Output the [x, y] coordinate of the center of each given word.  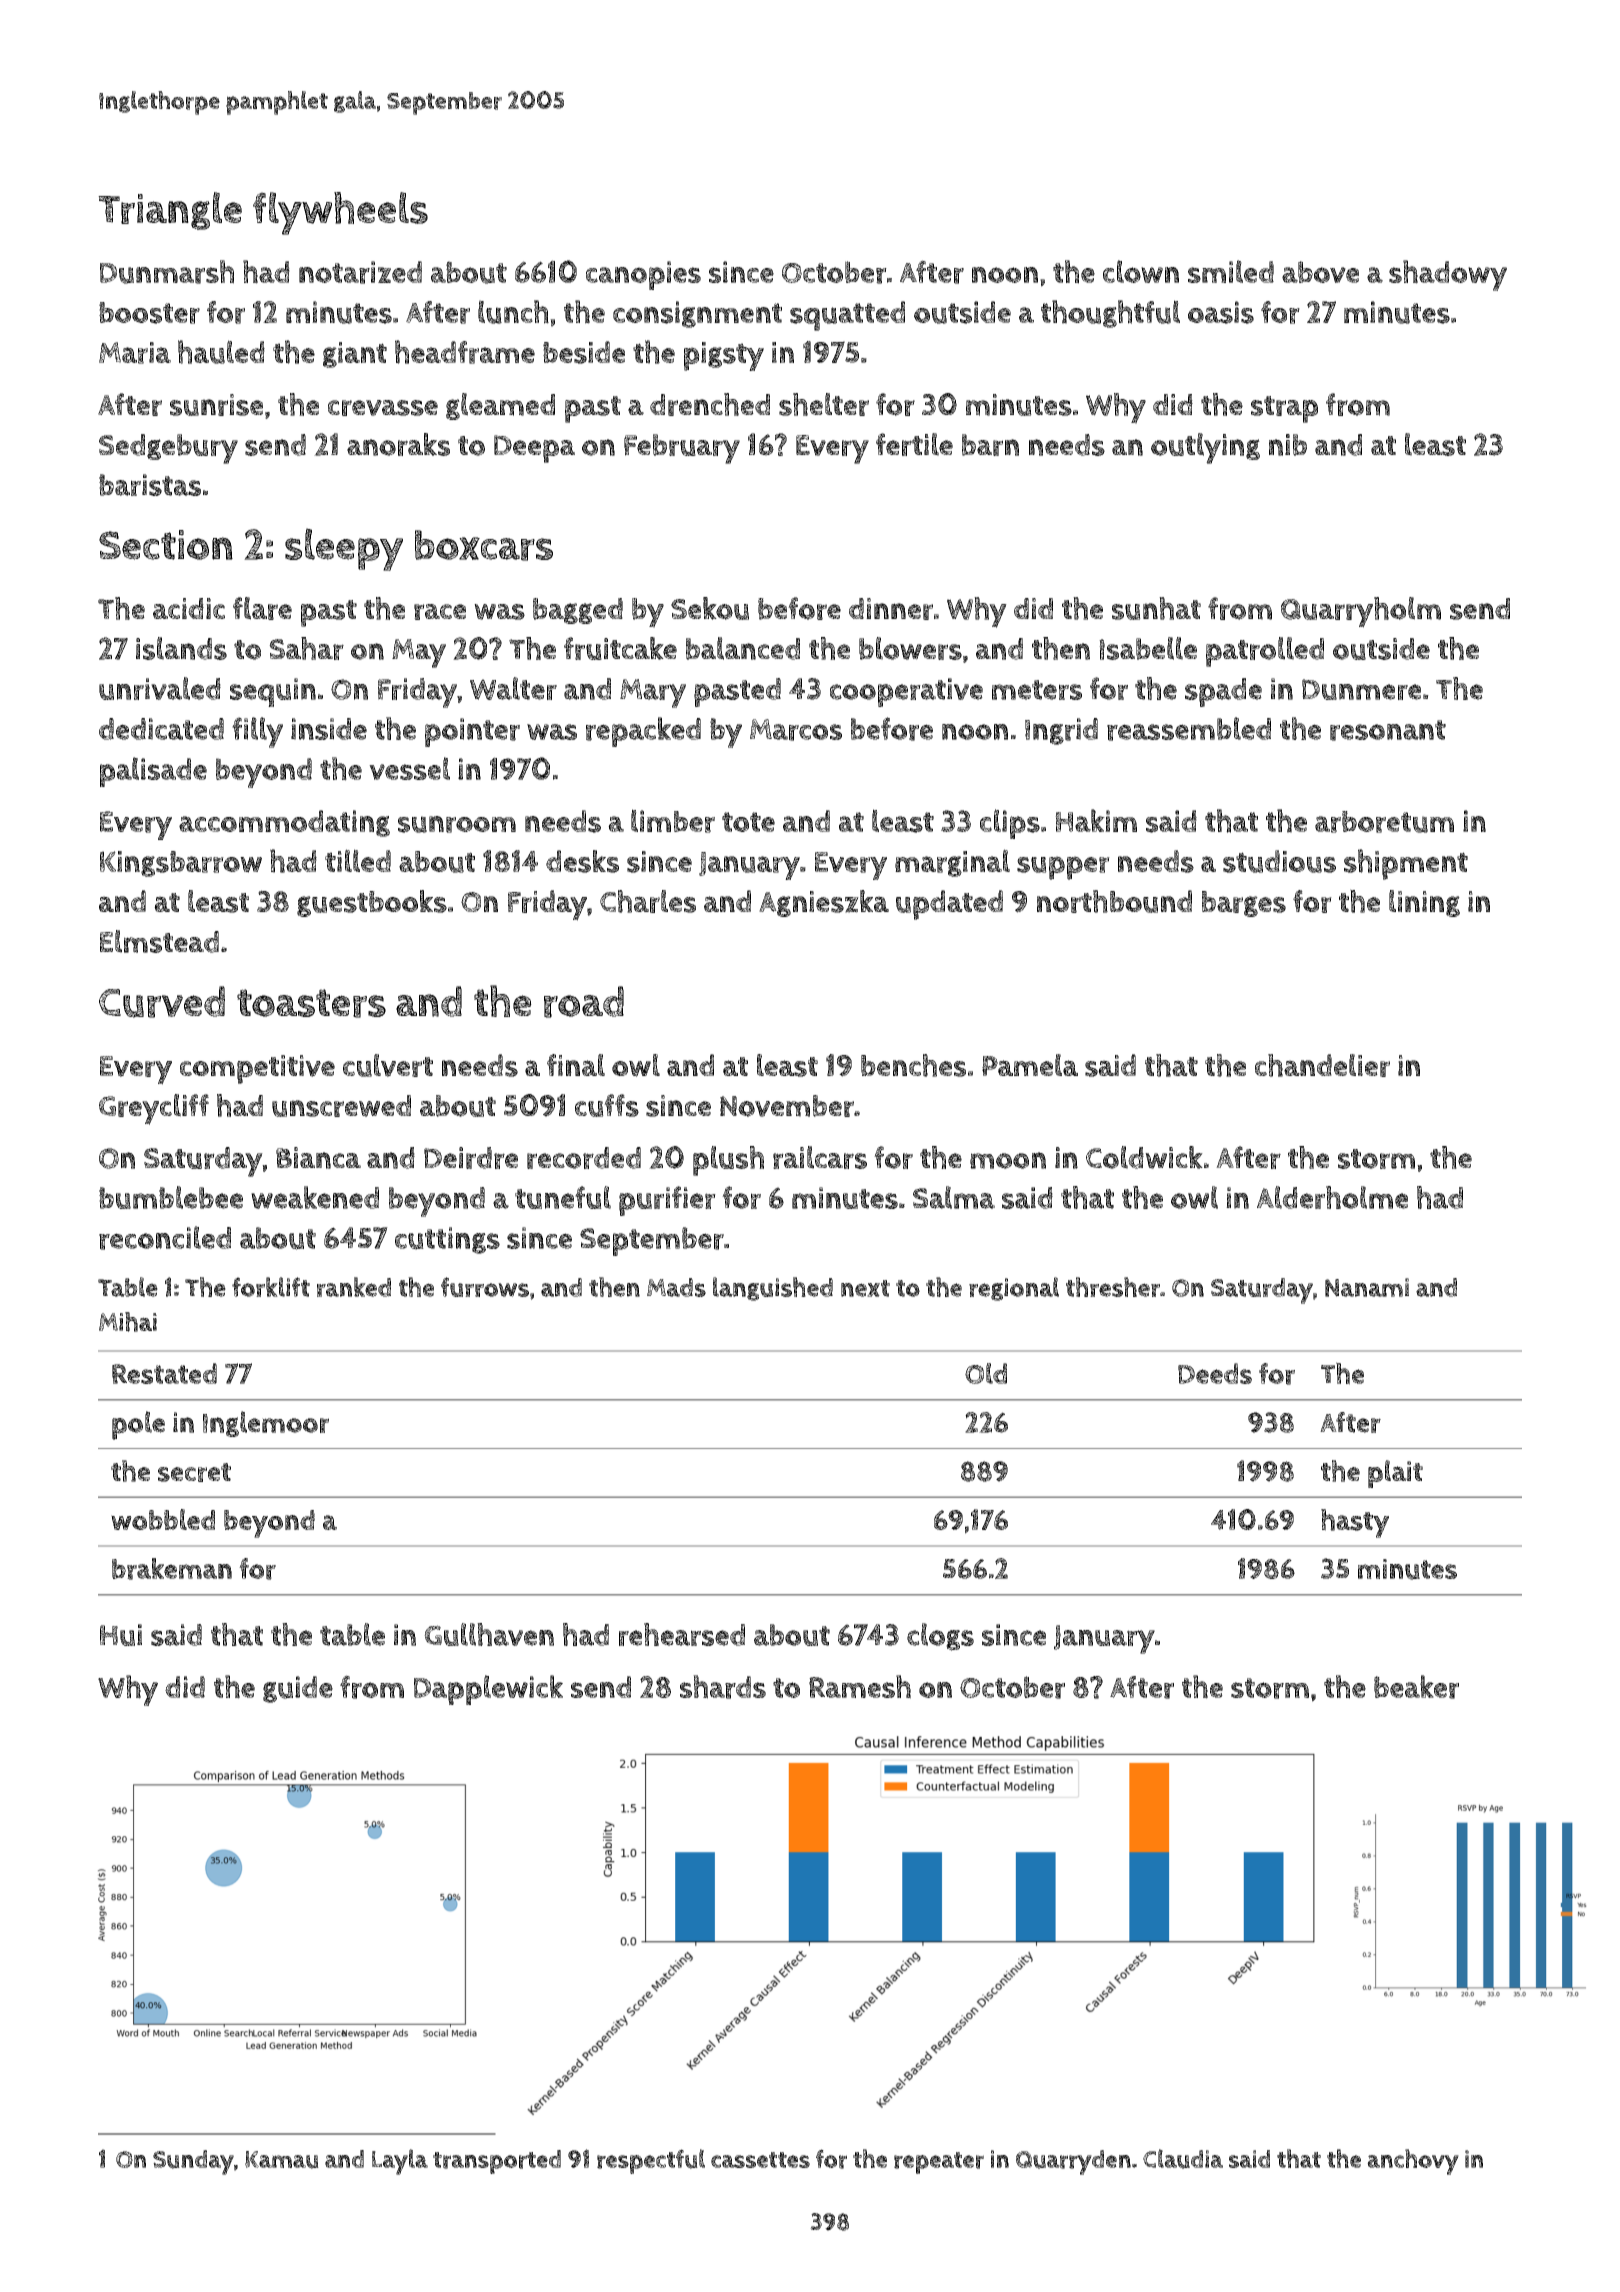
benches [913, 1065]
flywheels [340, 213]
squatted [847, 316]
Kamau [282, 2160]
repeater [939, 2163]
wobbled [163, 1519]
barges [1244, 904]
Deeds [1215, 1373]
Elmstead [159, 941]
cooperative [906, 692]
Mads [676, 1287]
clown [1141, 271]
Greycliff [154, 1109]
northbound [1114, 901]
